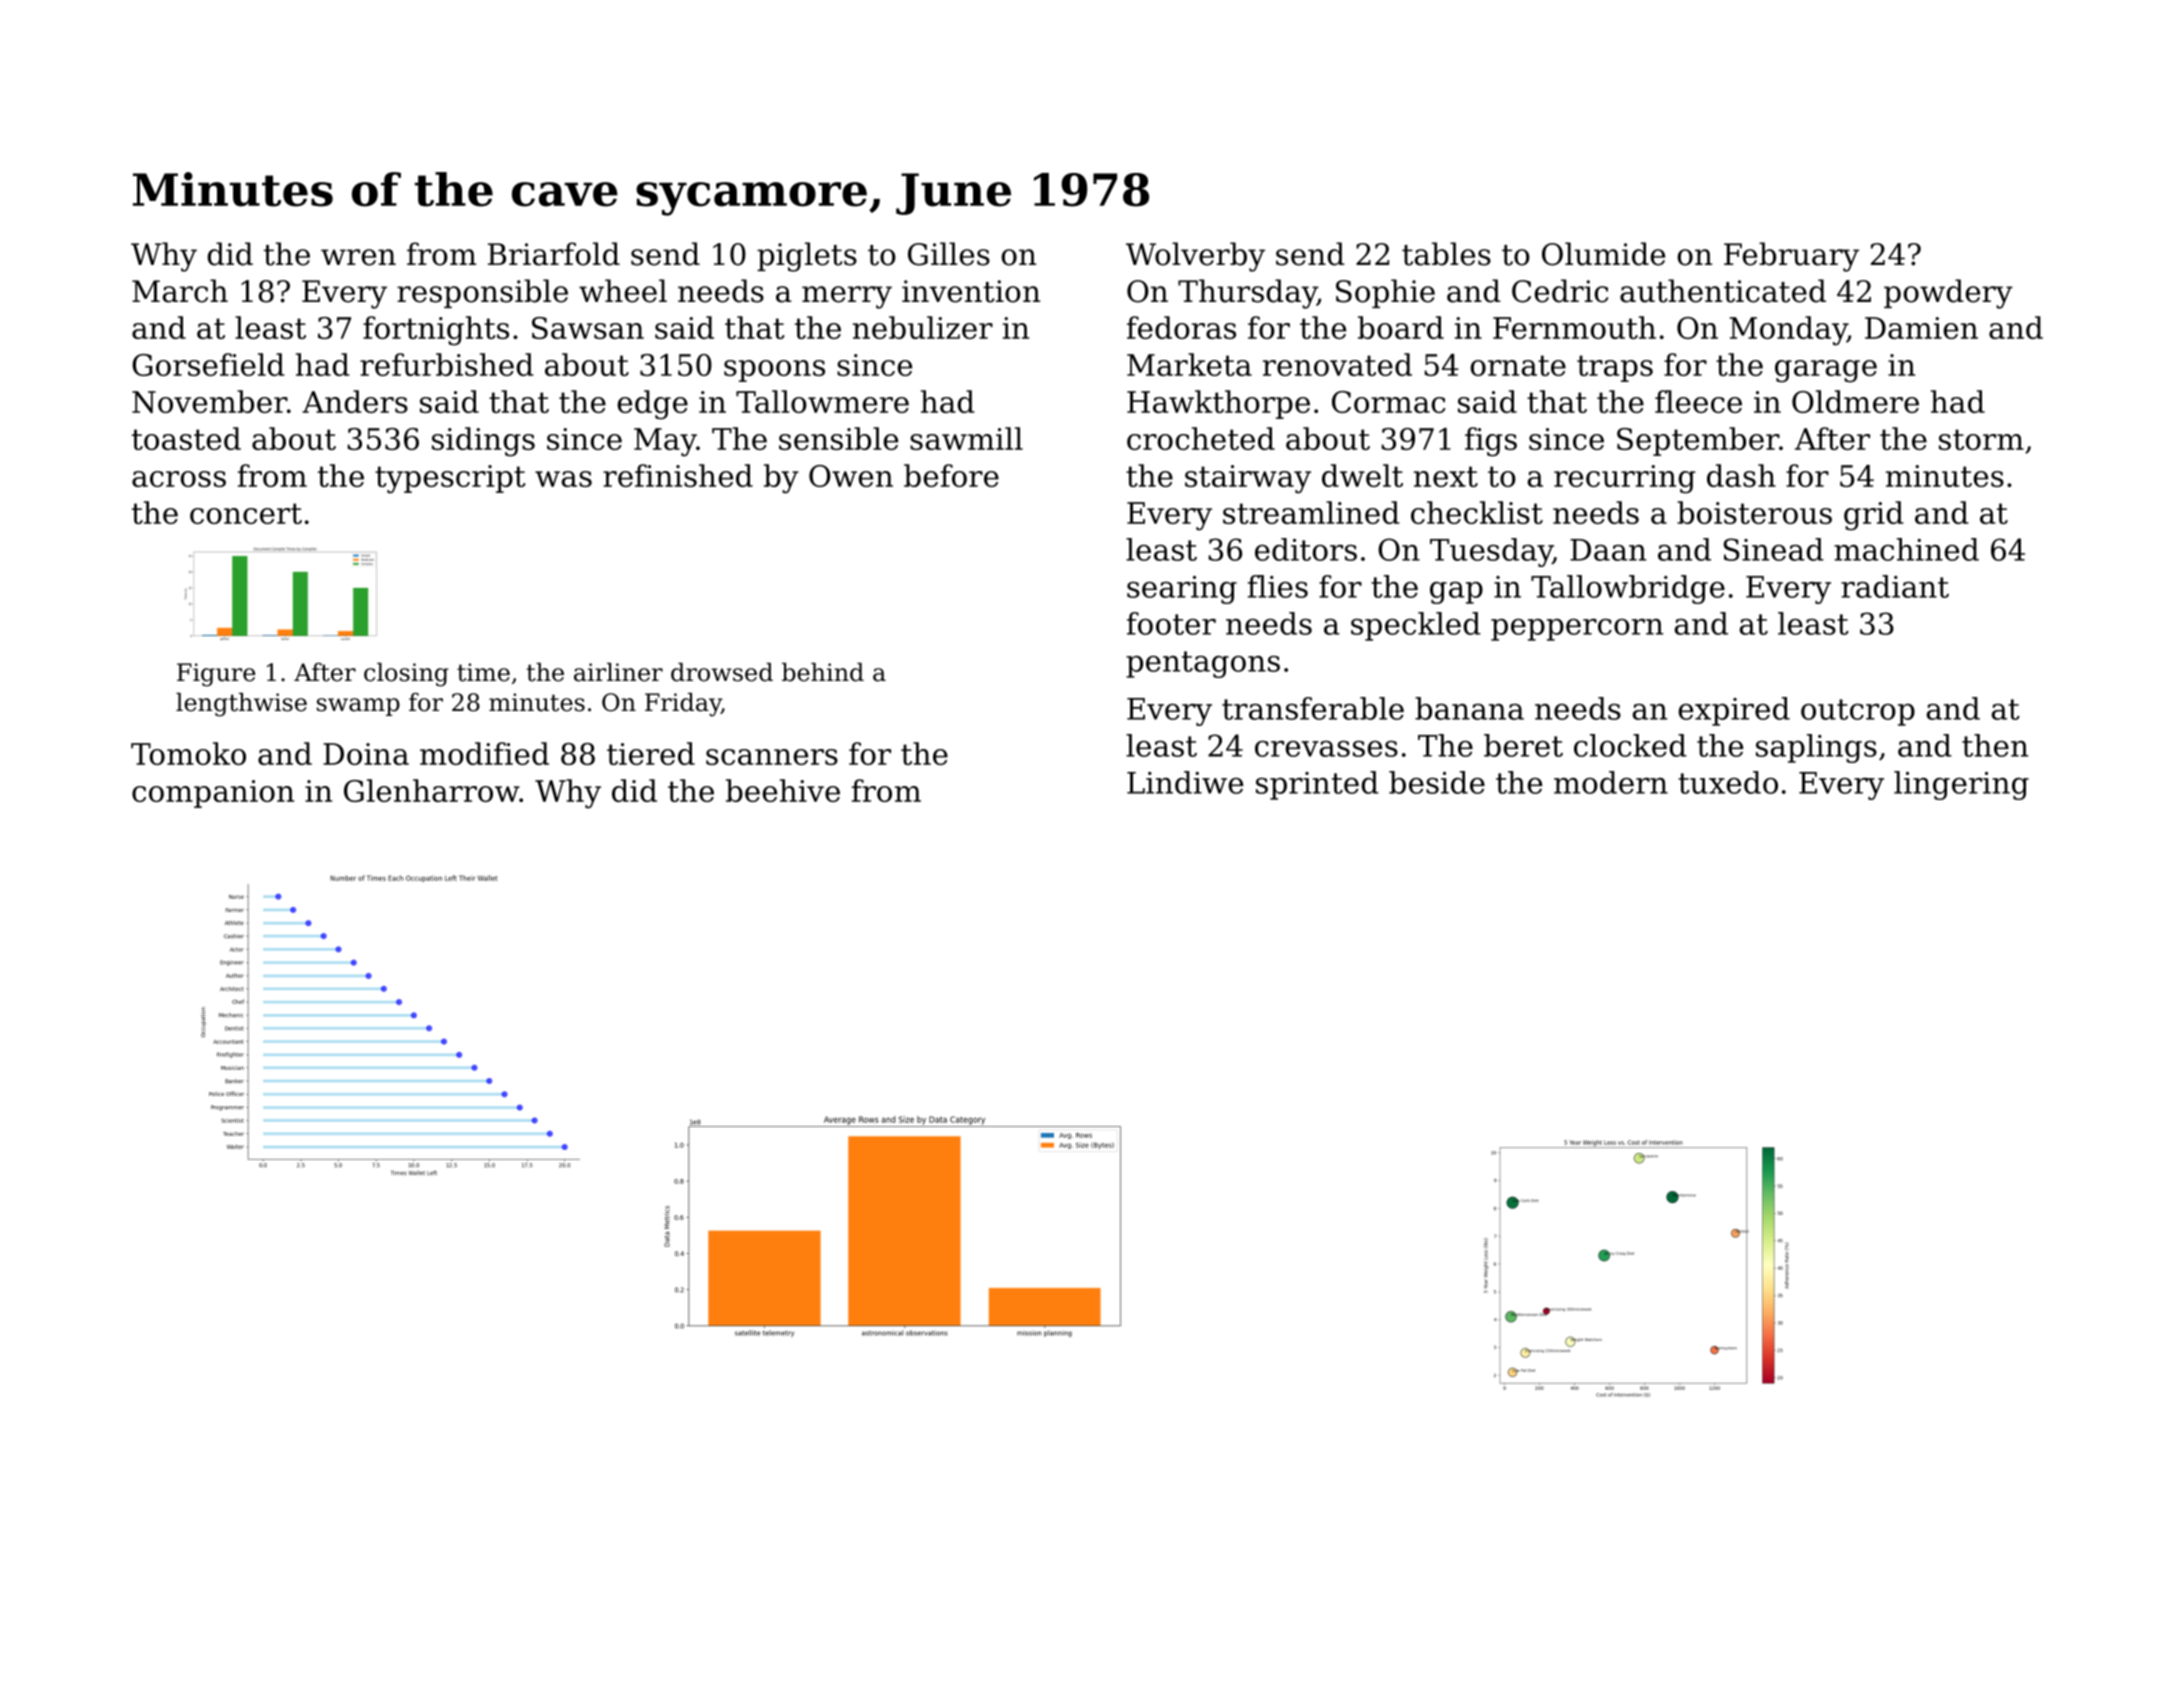  Describe the element at coordinates (406, 675) in the image. I see `closing` at that location.
